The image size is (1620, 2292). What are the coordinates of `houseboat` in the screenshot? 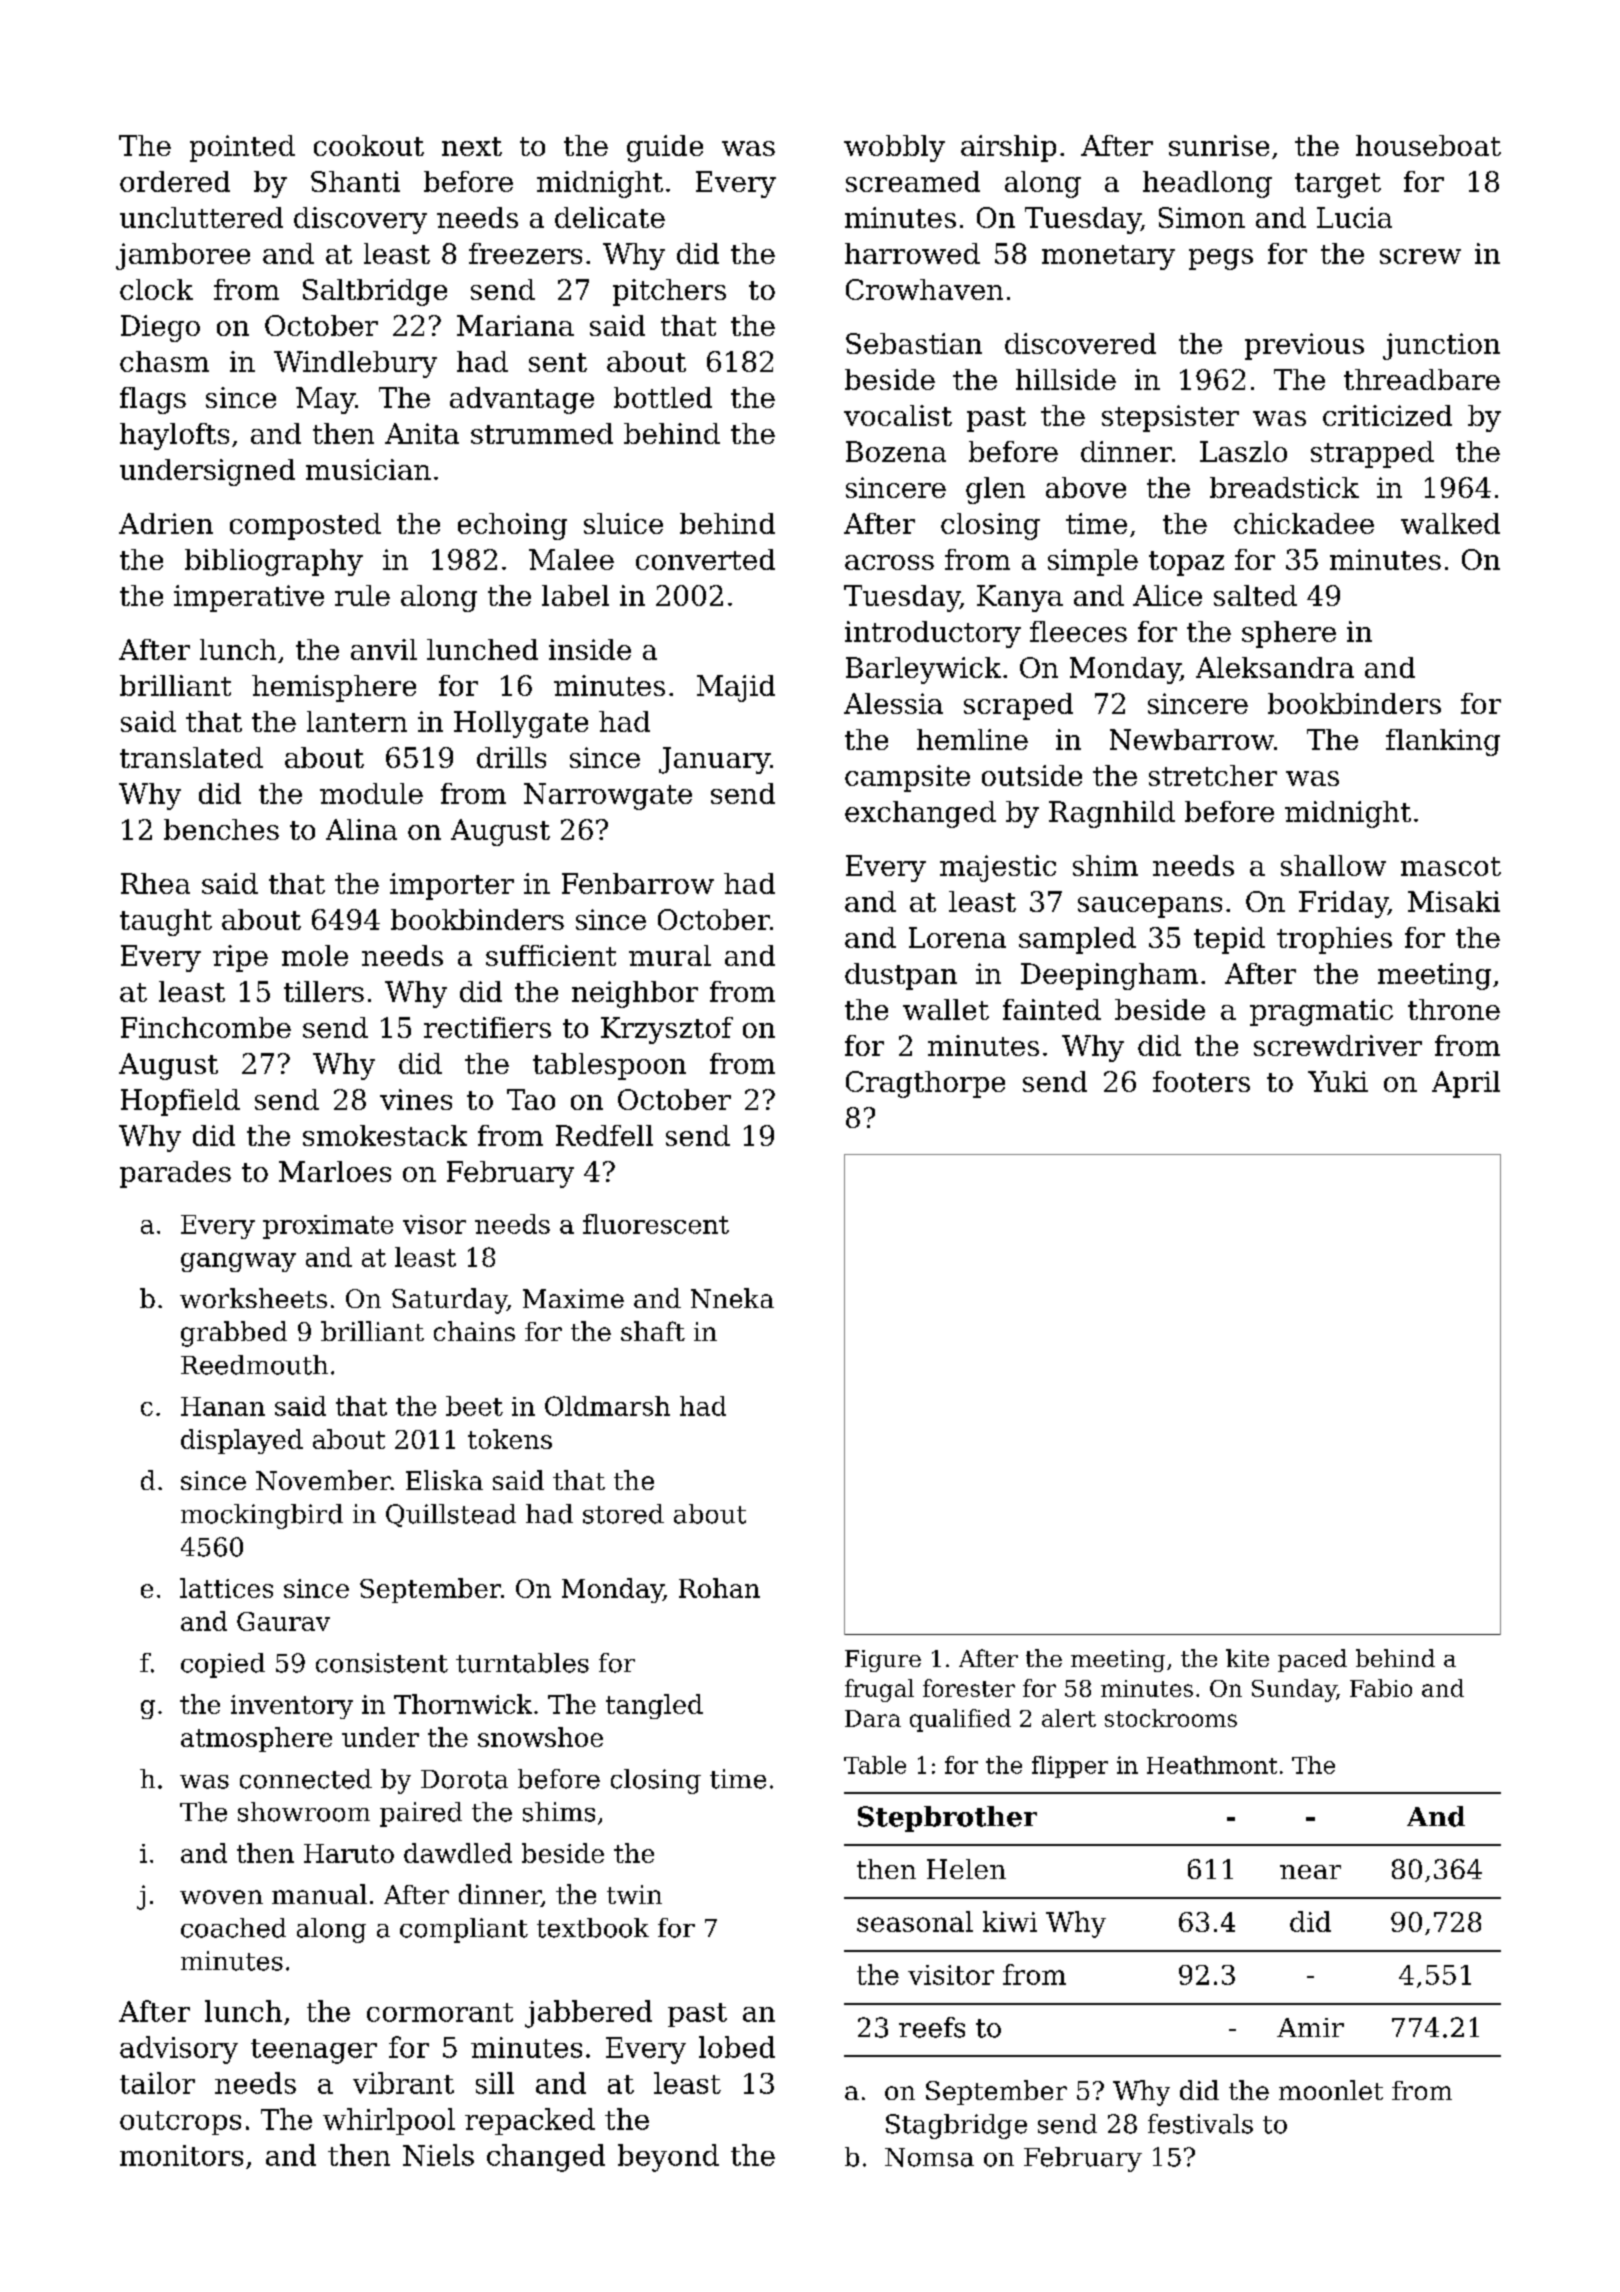 It's located at (1428, 145).
